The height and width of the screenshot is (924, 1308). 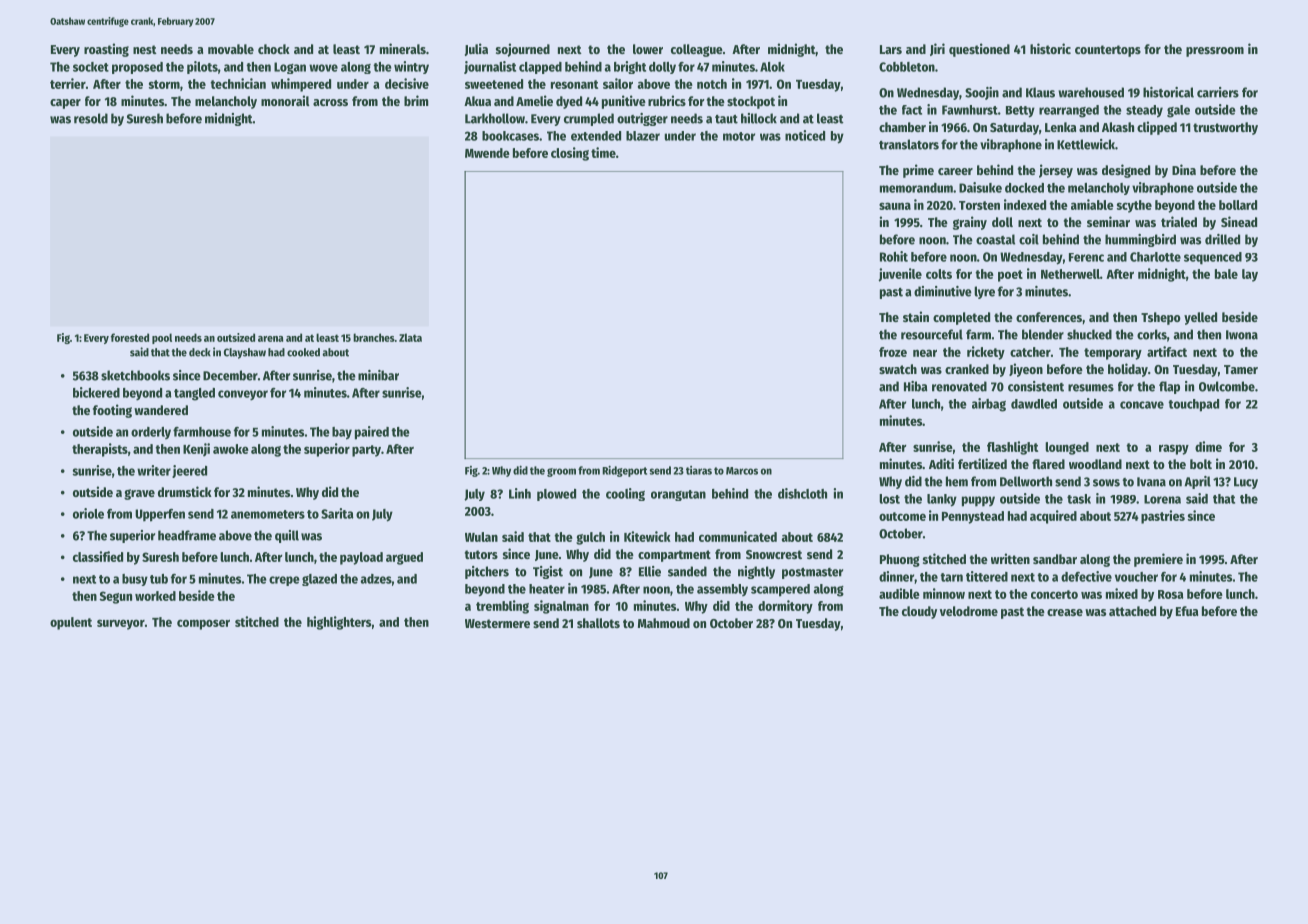 What do you see at coordinates (238, 83) in the screenshot?
I see `technician` at bounding box center [238, 83].
